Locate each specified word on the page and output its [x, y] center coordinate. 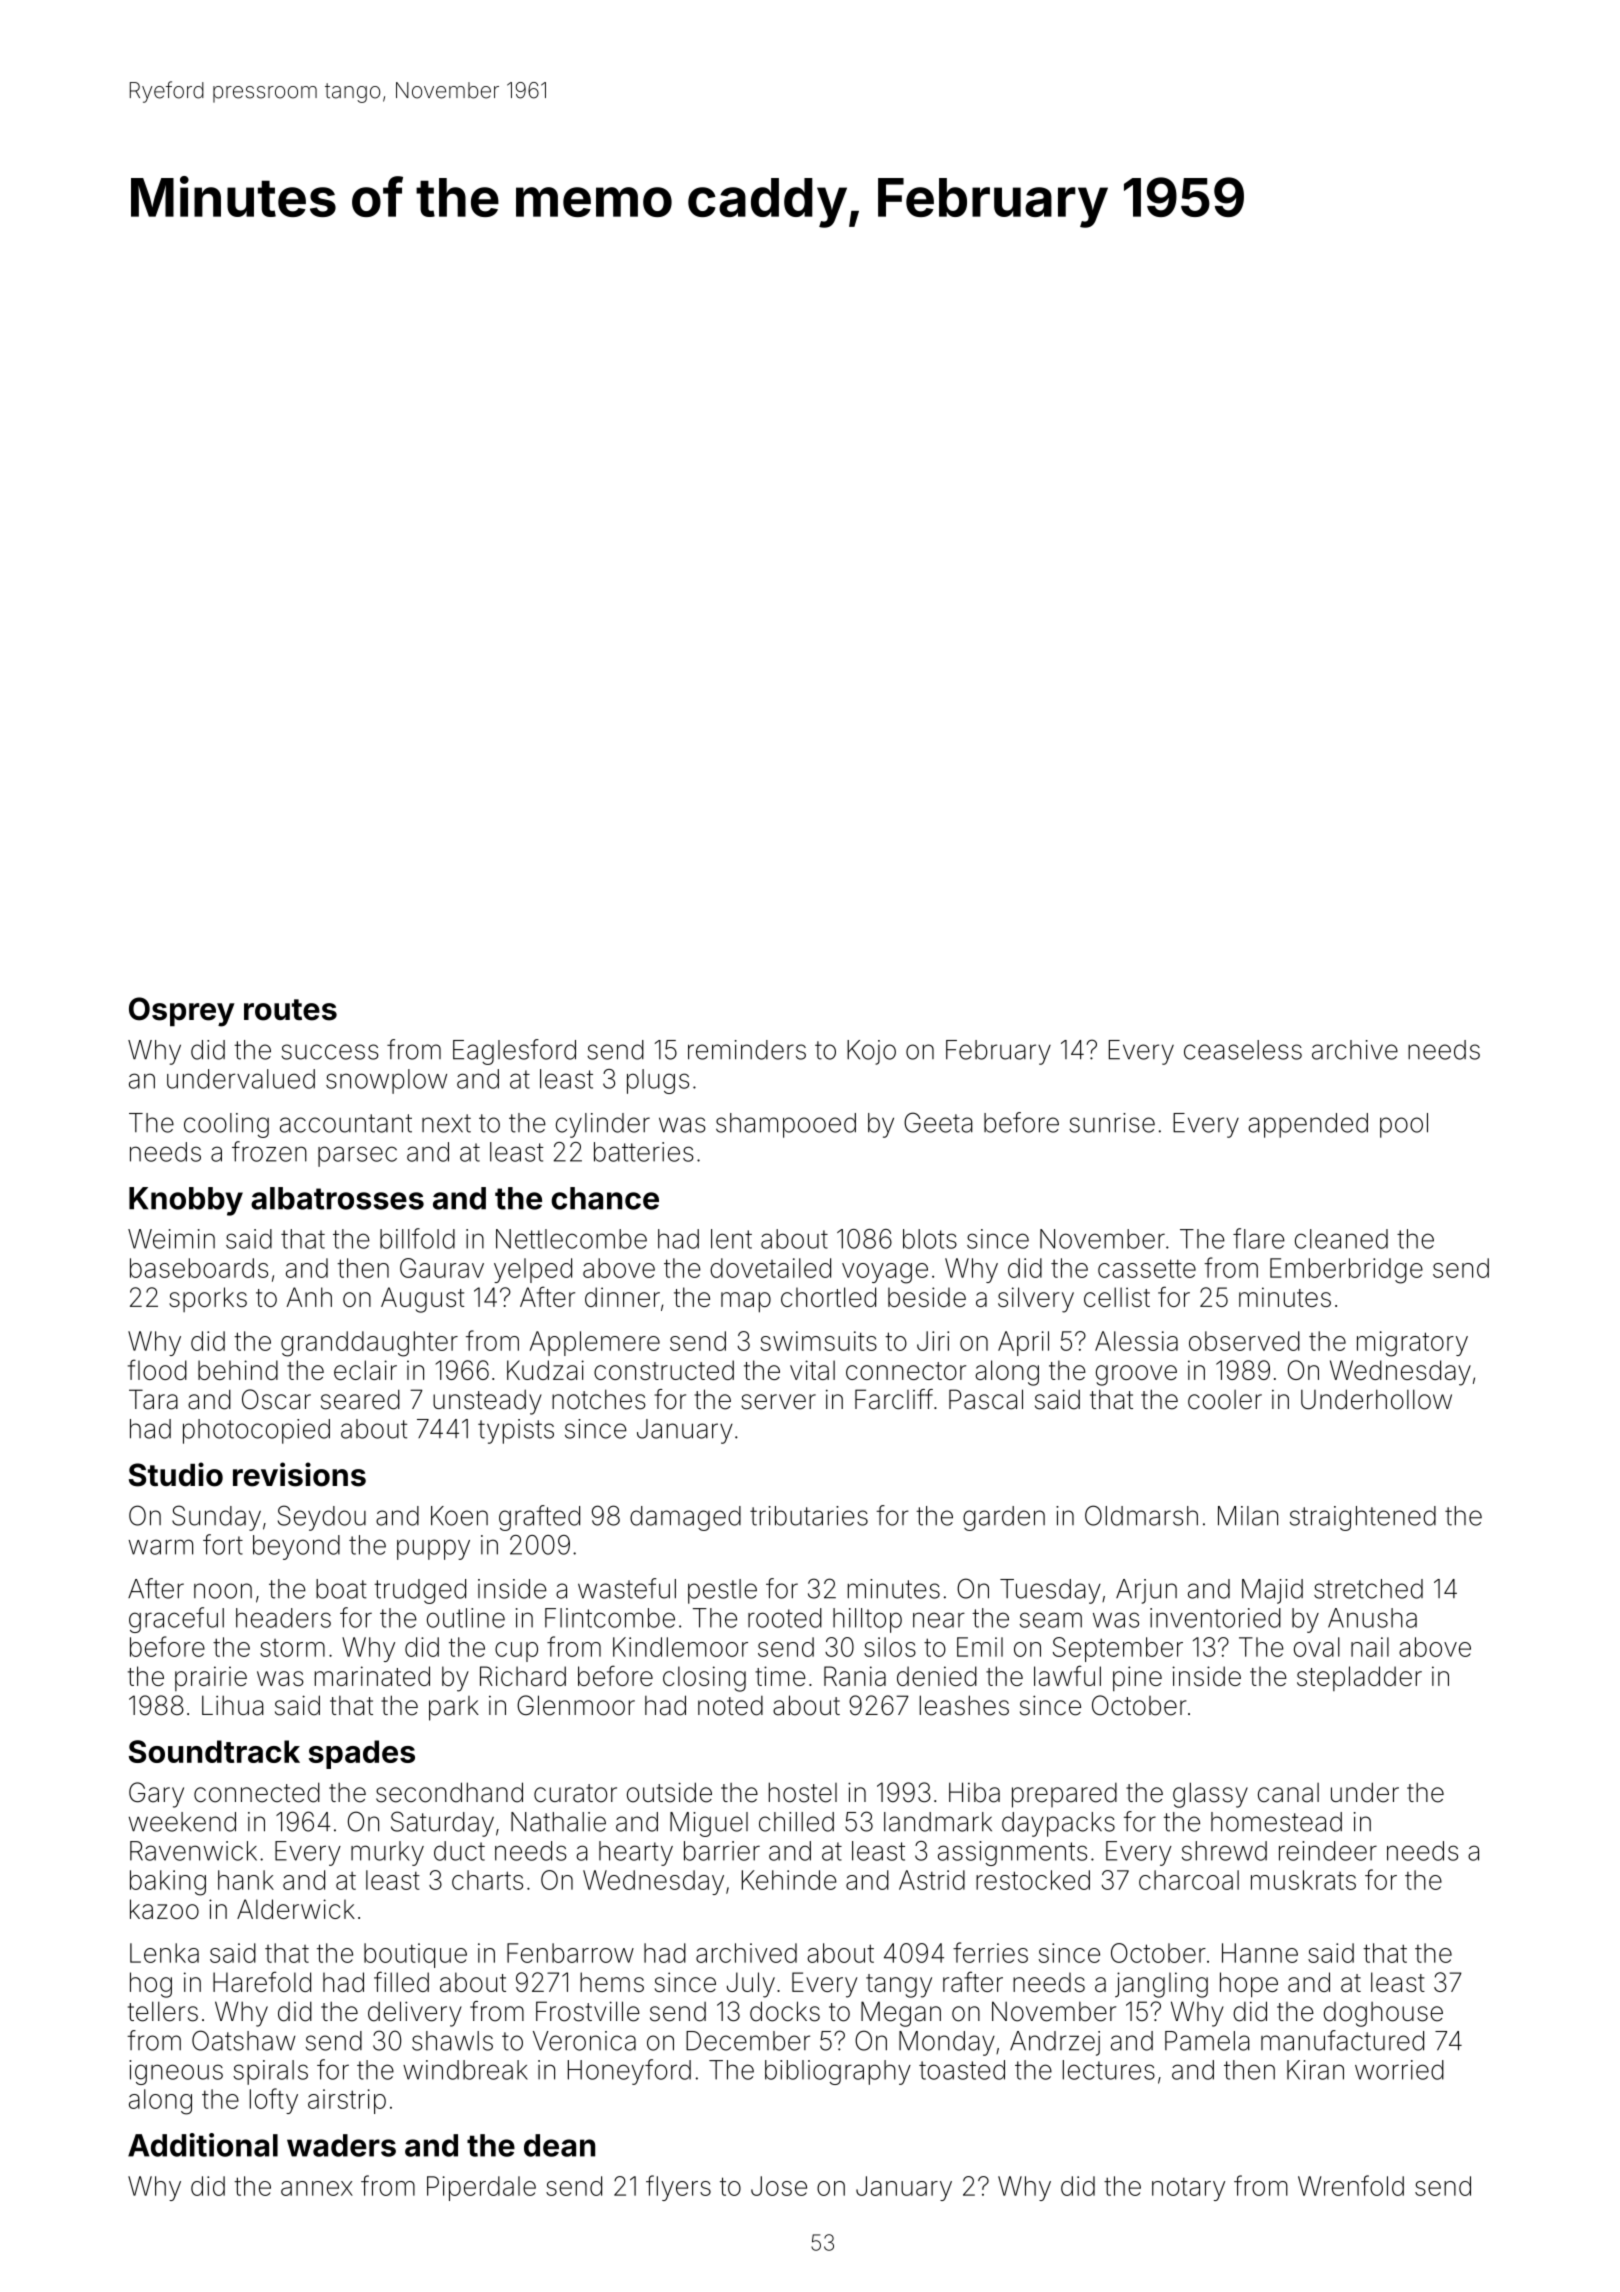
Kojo [871, 1052]
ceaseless [1243, 1050]
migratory [1412, 1344]
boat [341, 1589]
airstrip [347, 2101]
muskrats [1303, 1880]
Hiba [974, 1792]
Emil [980, 1647]
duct [459, 1851]
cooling [226, 1125]
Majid [1272, 1591]
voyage [885, 1273]
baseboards [199, 1268]
